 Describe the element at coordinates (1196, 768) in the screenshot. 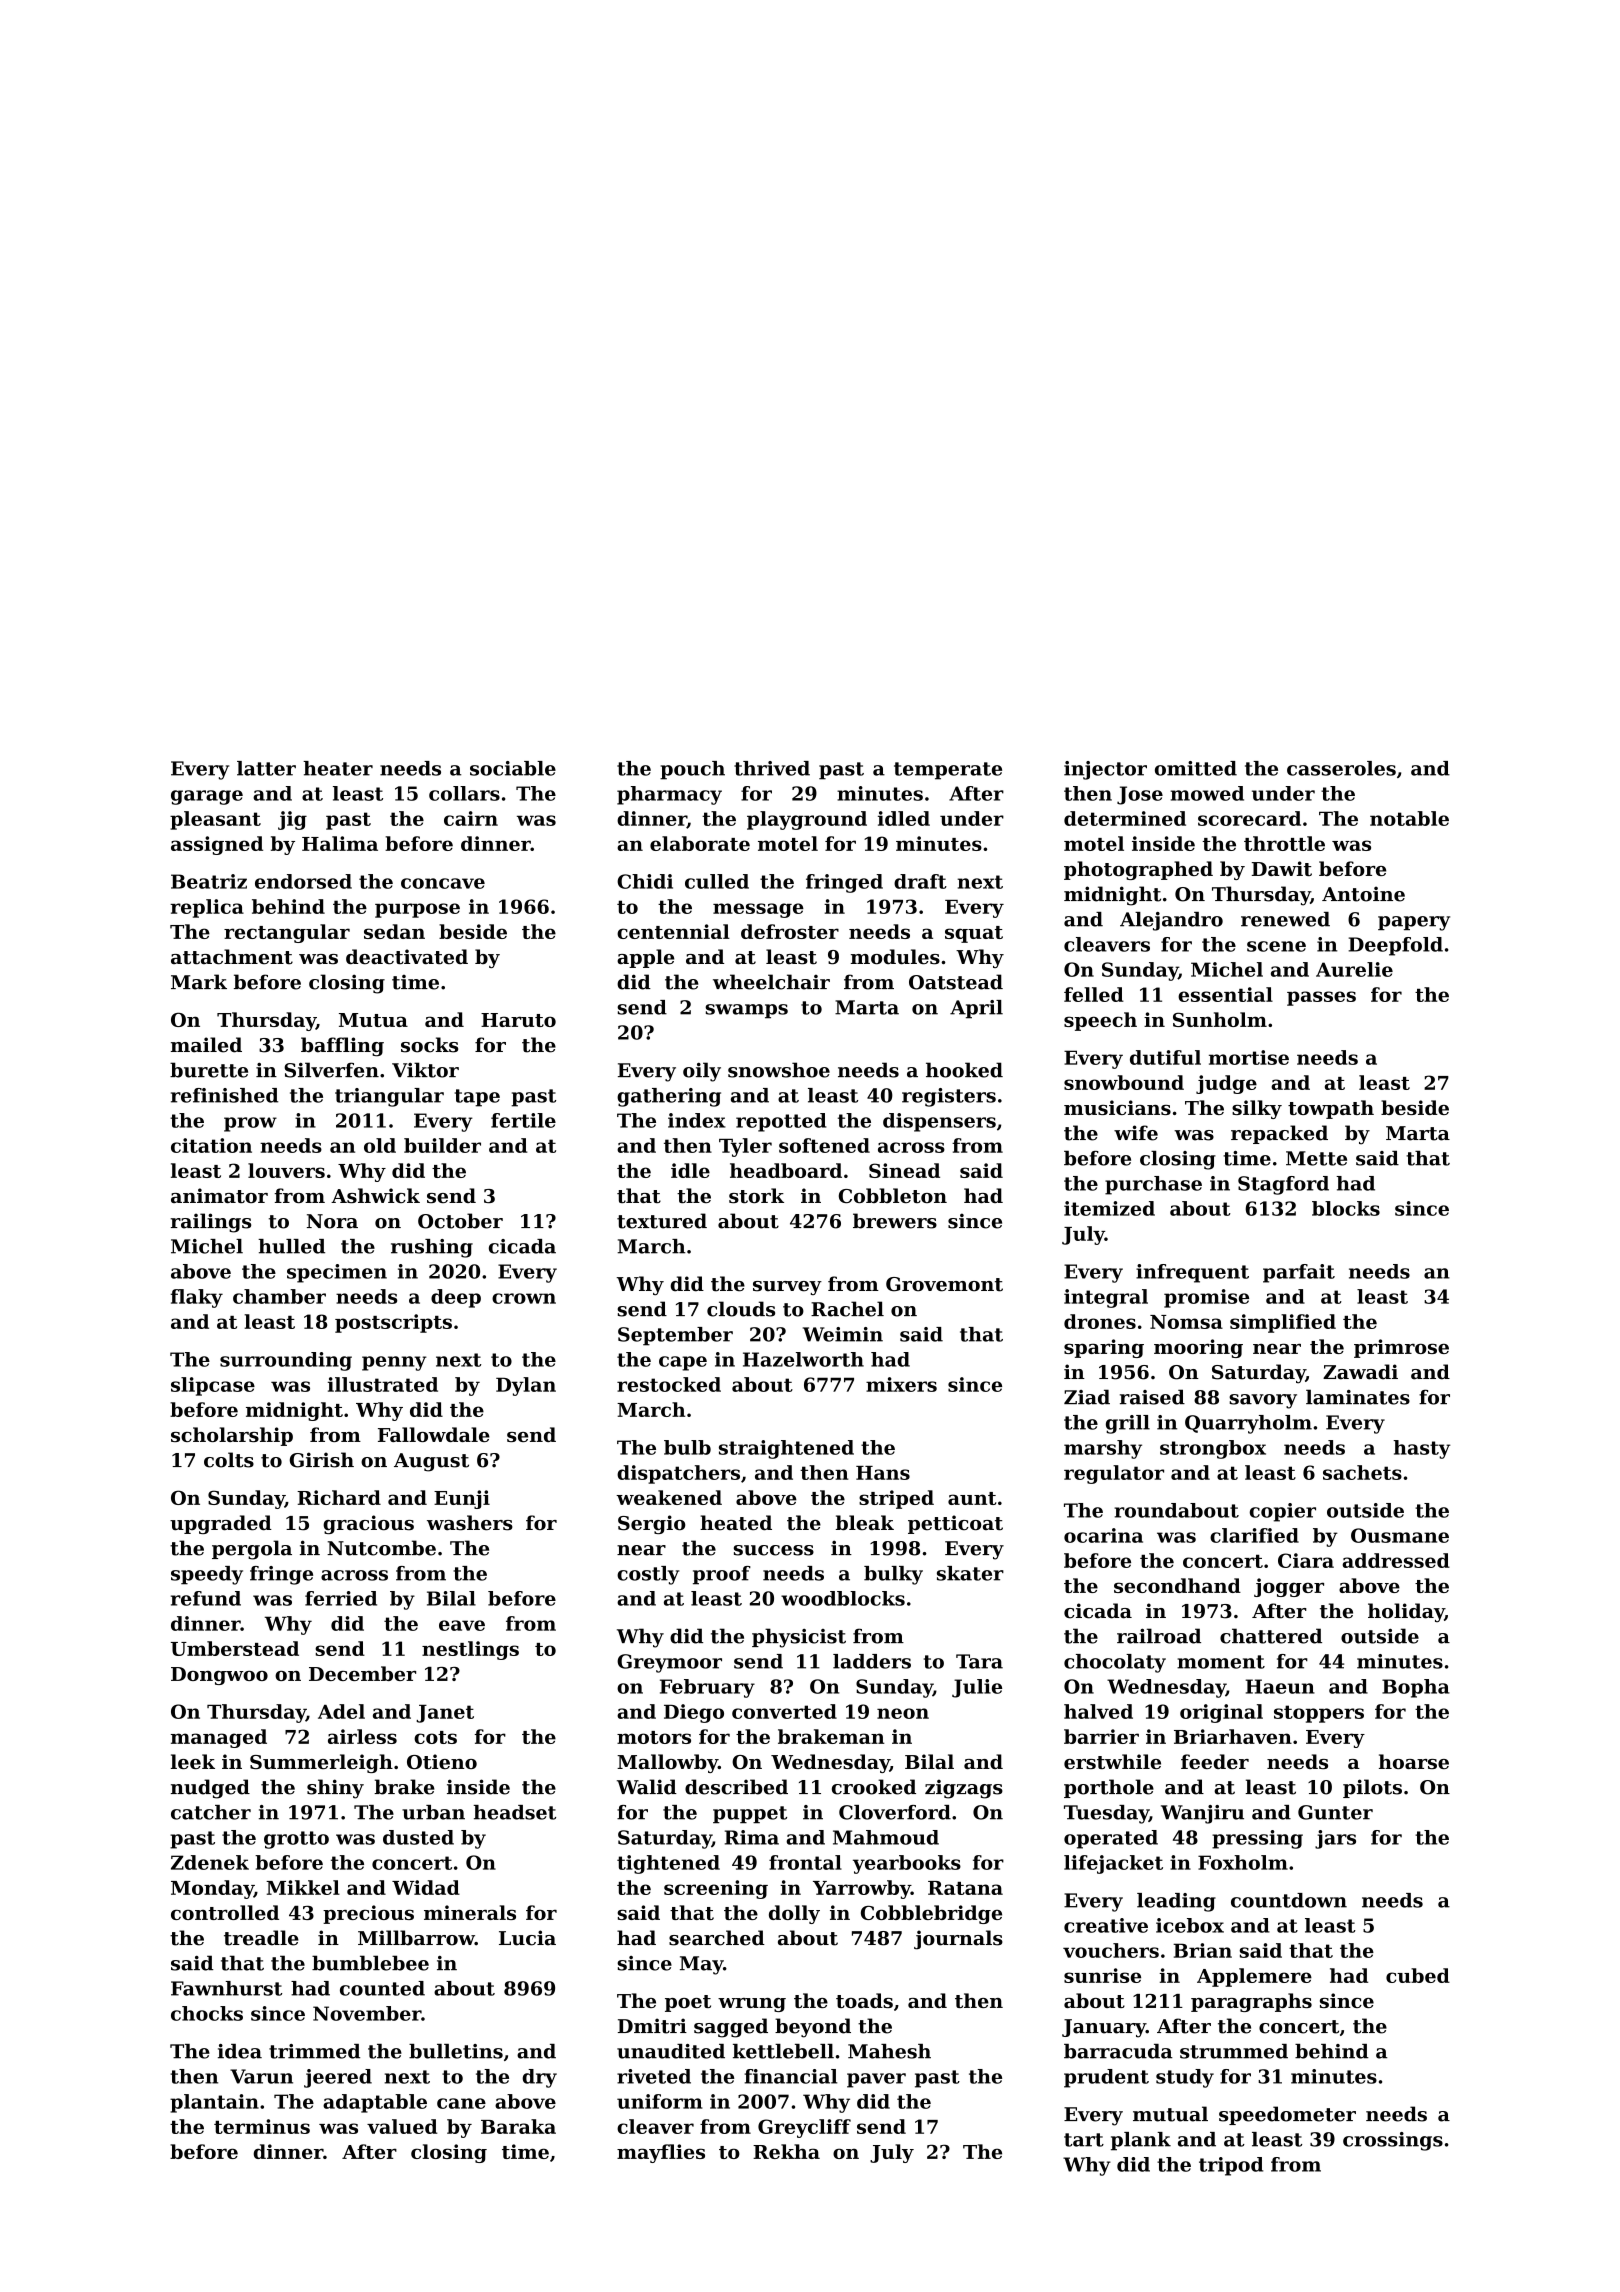

I see `omitted` at that location.
